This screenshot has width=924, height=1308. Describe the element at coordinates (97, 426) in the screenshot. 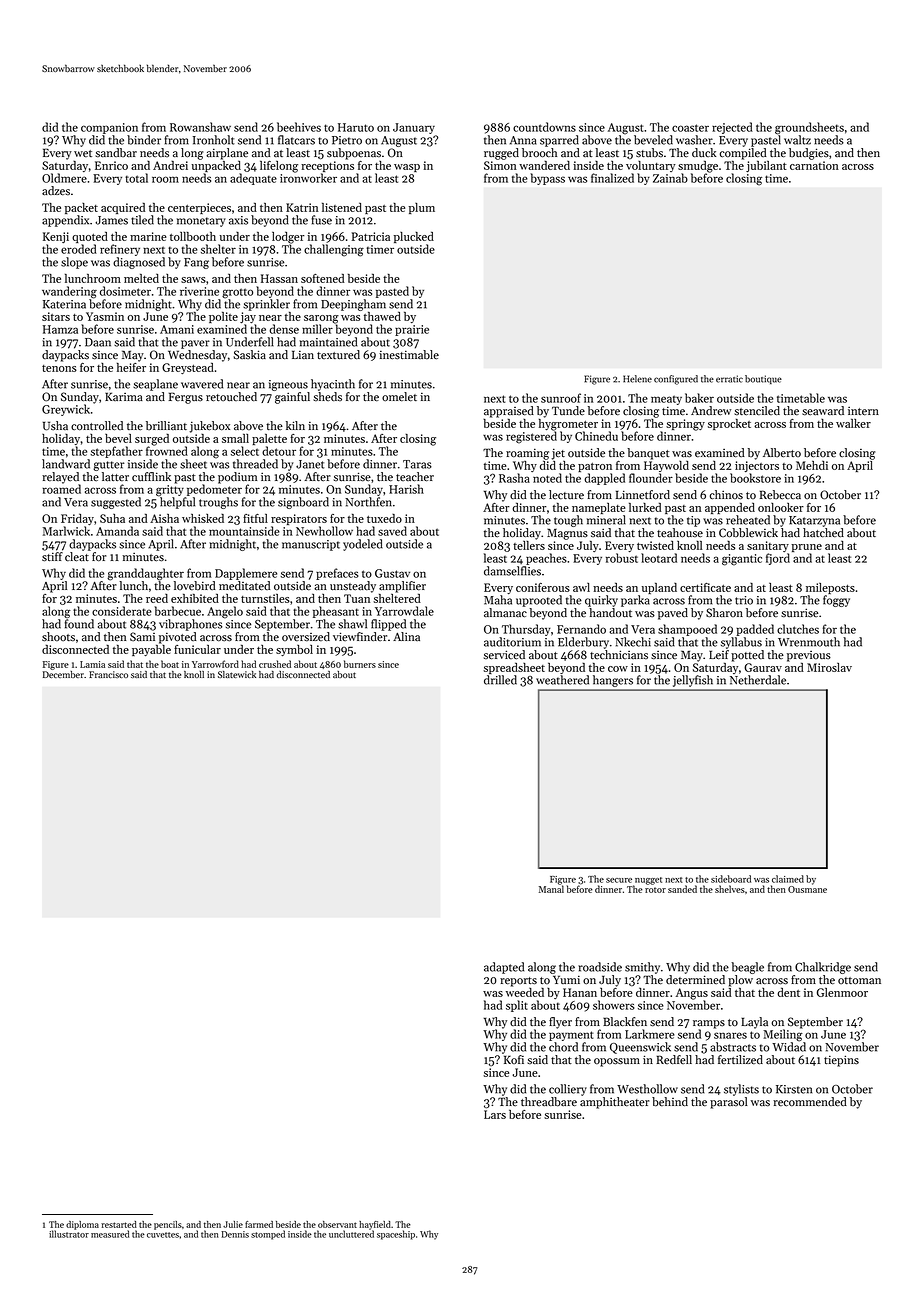

I see `controlled` at that location.
